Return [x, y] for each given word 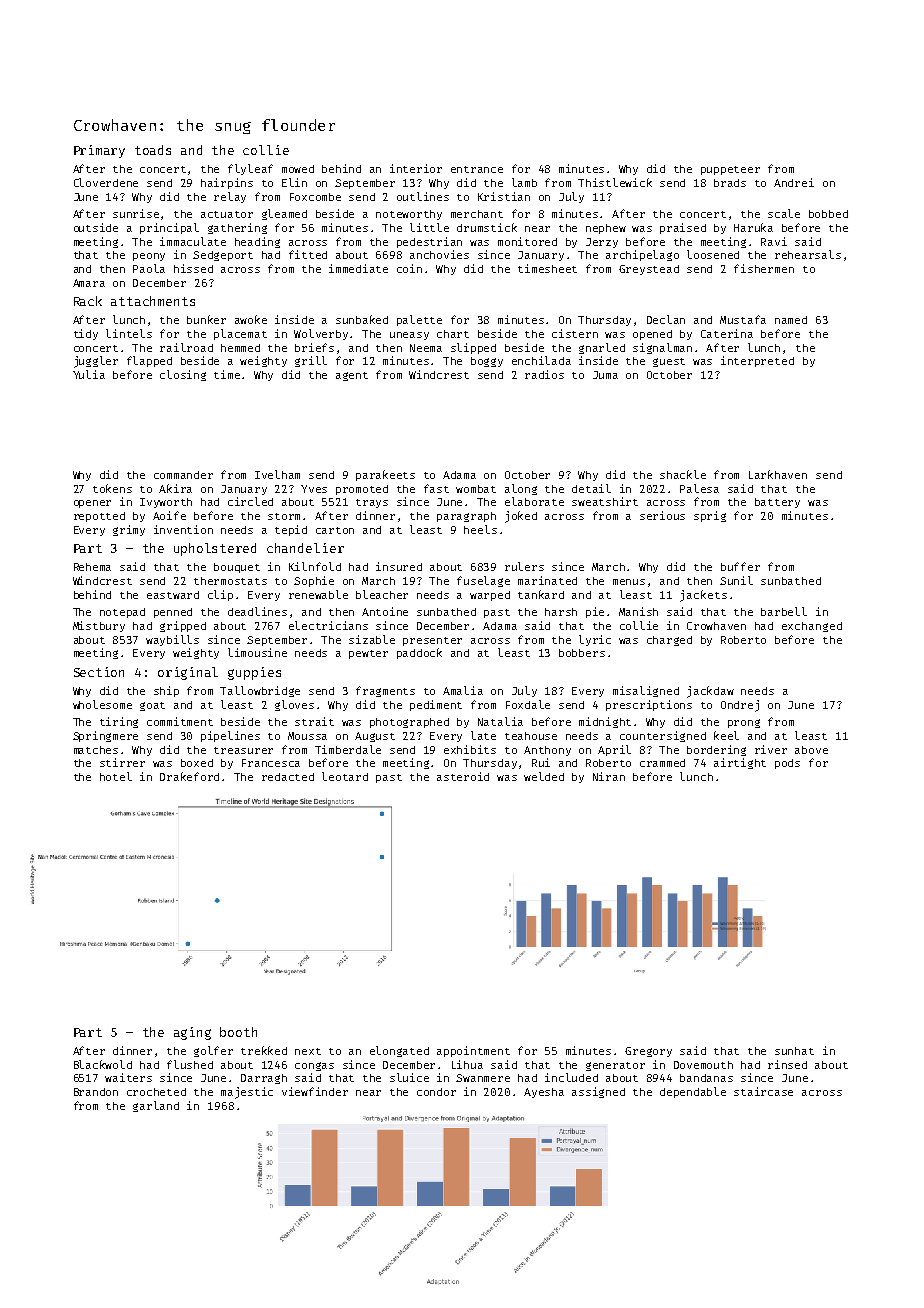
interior [416, 168]
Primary [99, 151]
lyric [595, 640]
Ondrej [740, 706]
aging [192, 1033]
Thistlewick [615, 182]
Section [99, 672]
